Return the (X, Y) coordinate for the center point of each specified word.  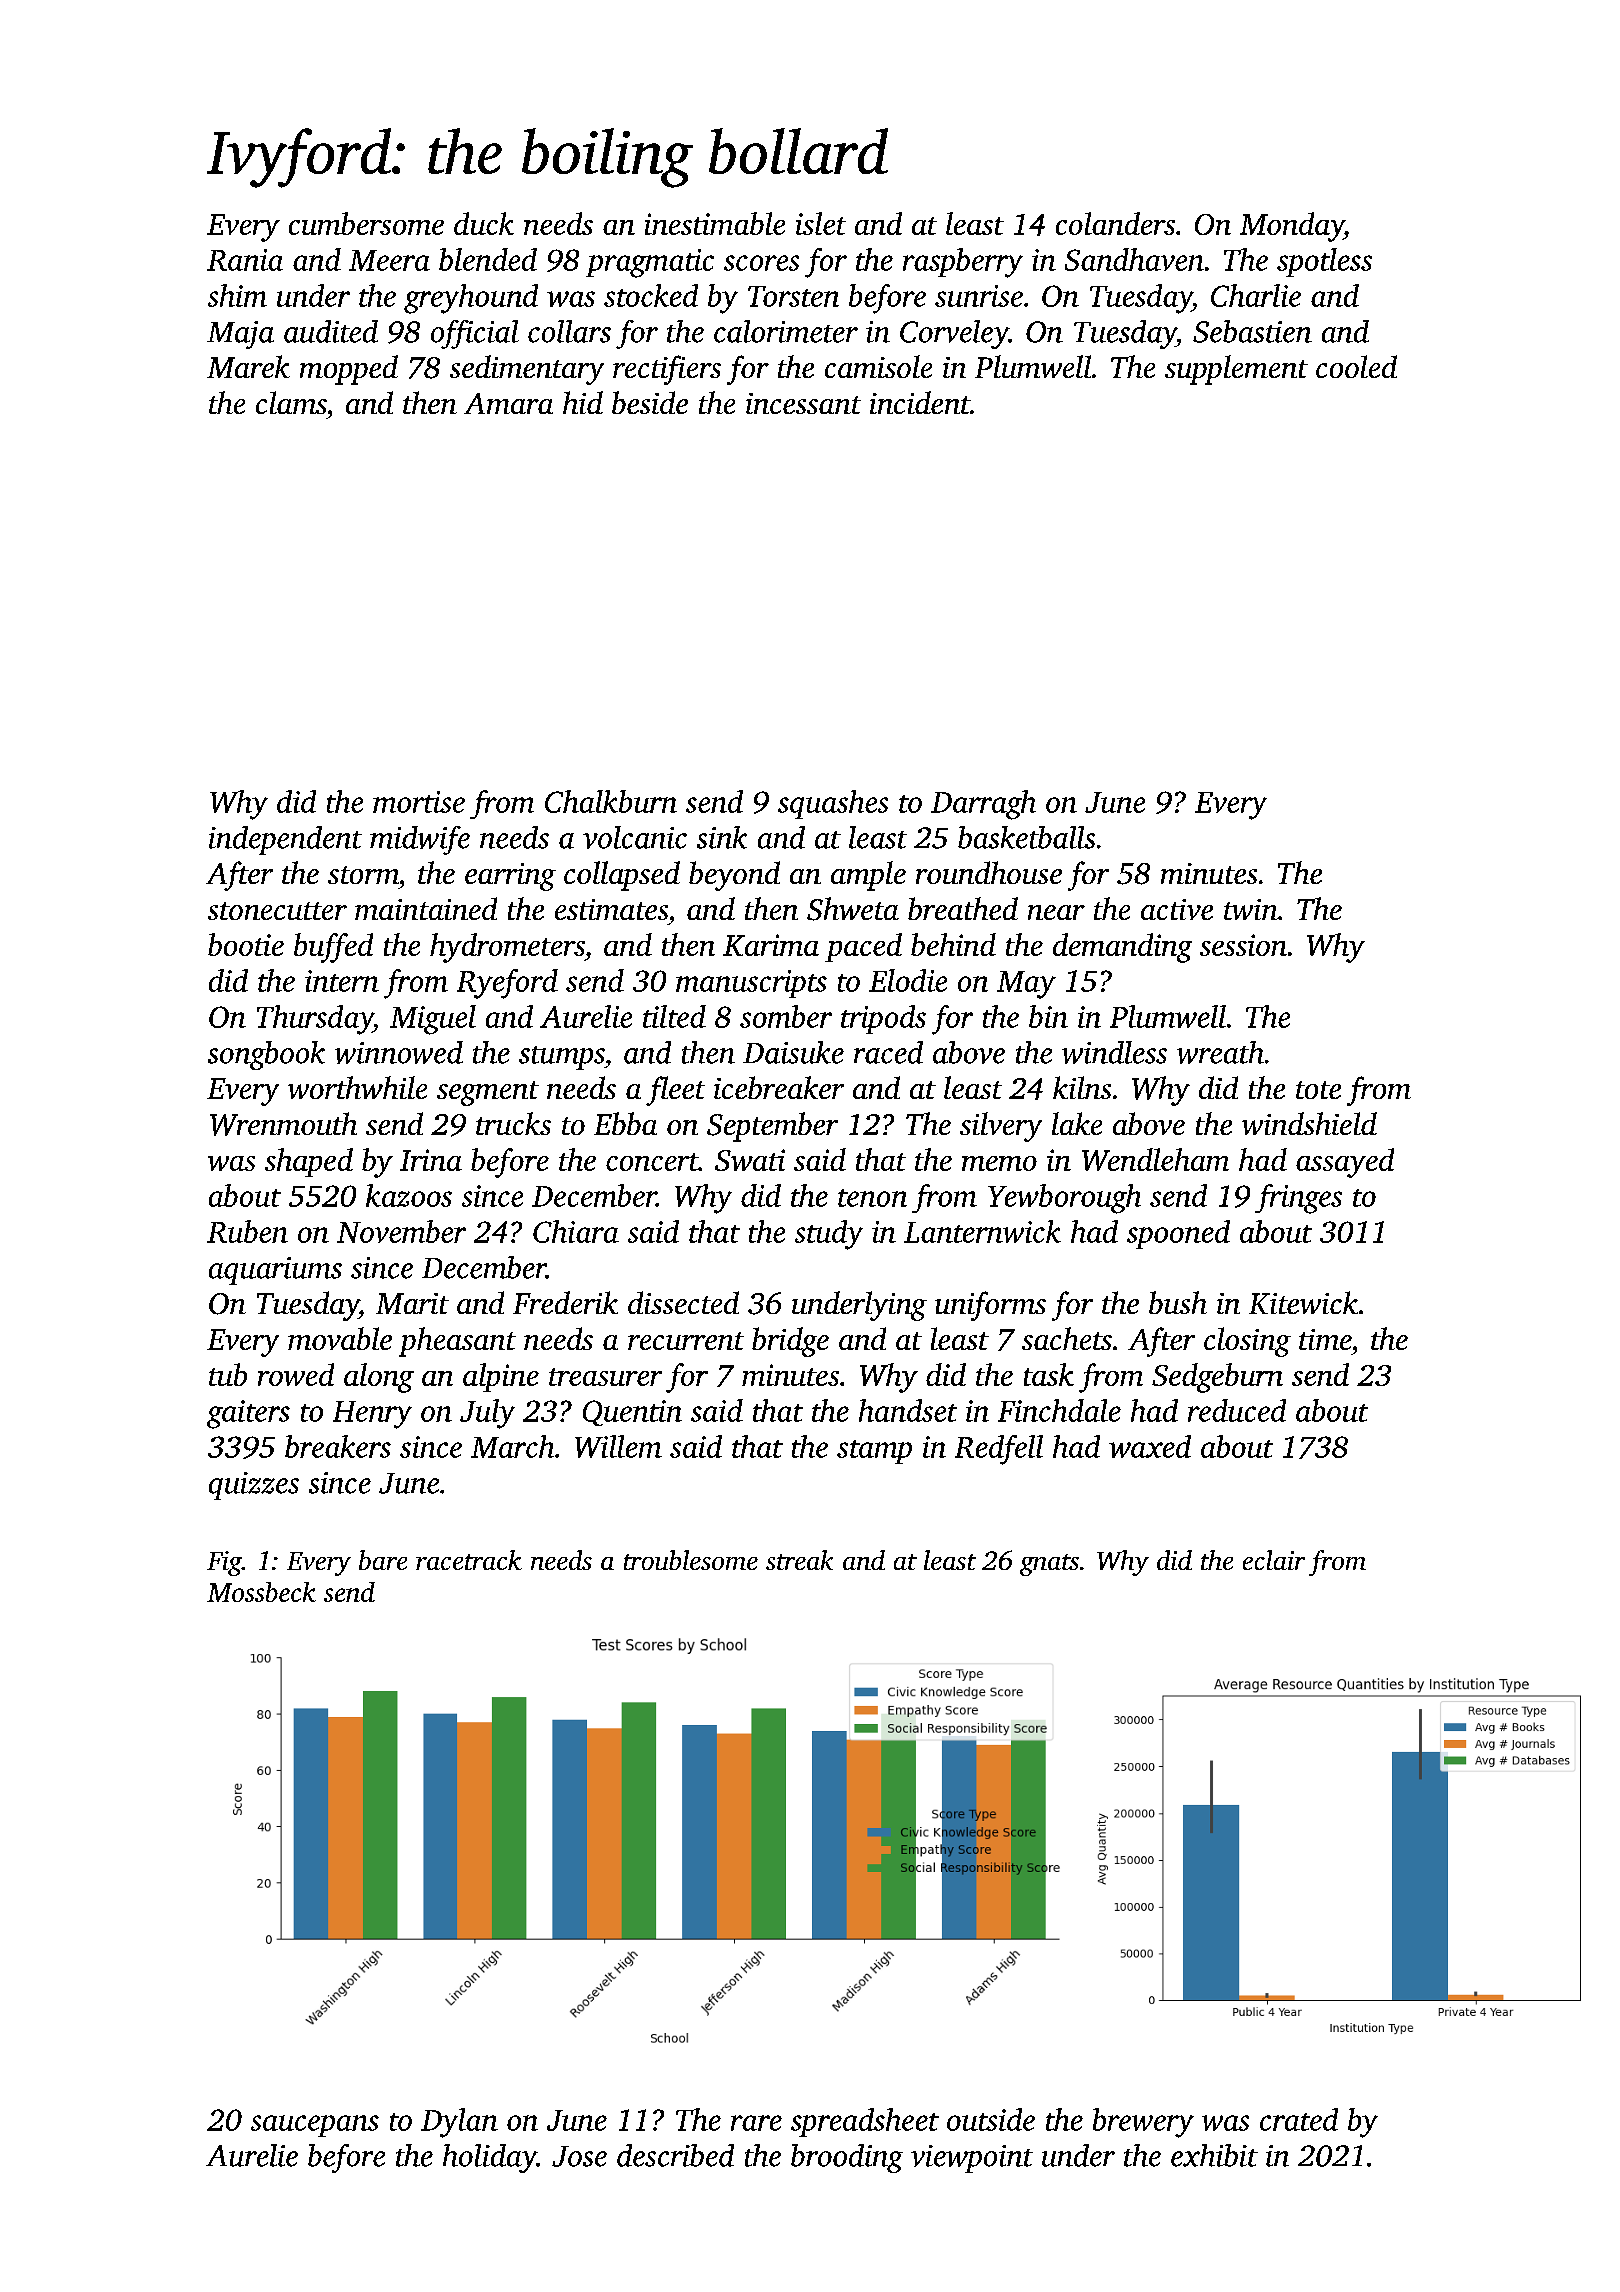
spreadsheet (865, 2122)
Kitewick (1303, 1302)
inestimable (715, 223)
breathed (963, 908)
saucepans (315, 2126)
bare (383, 1560)
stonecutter (277, 911)
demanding (1122, 948)
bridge (790, 1342)
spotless (1324, 262)
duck (484, 223)
